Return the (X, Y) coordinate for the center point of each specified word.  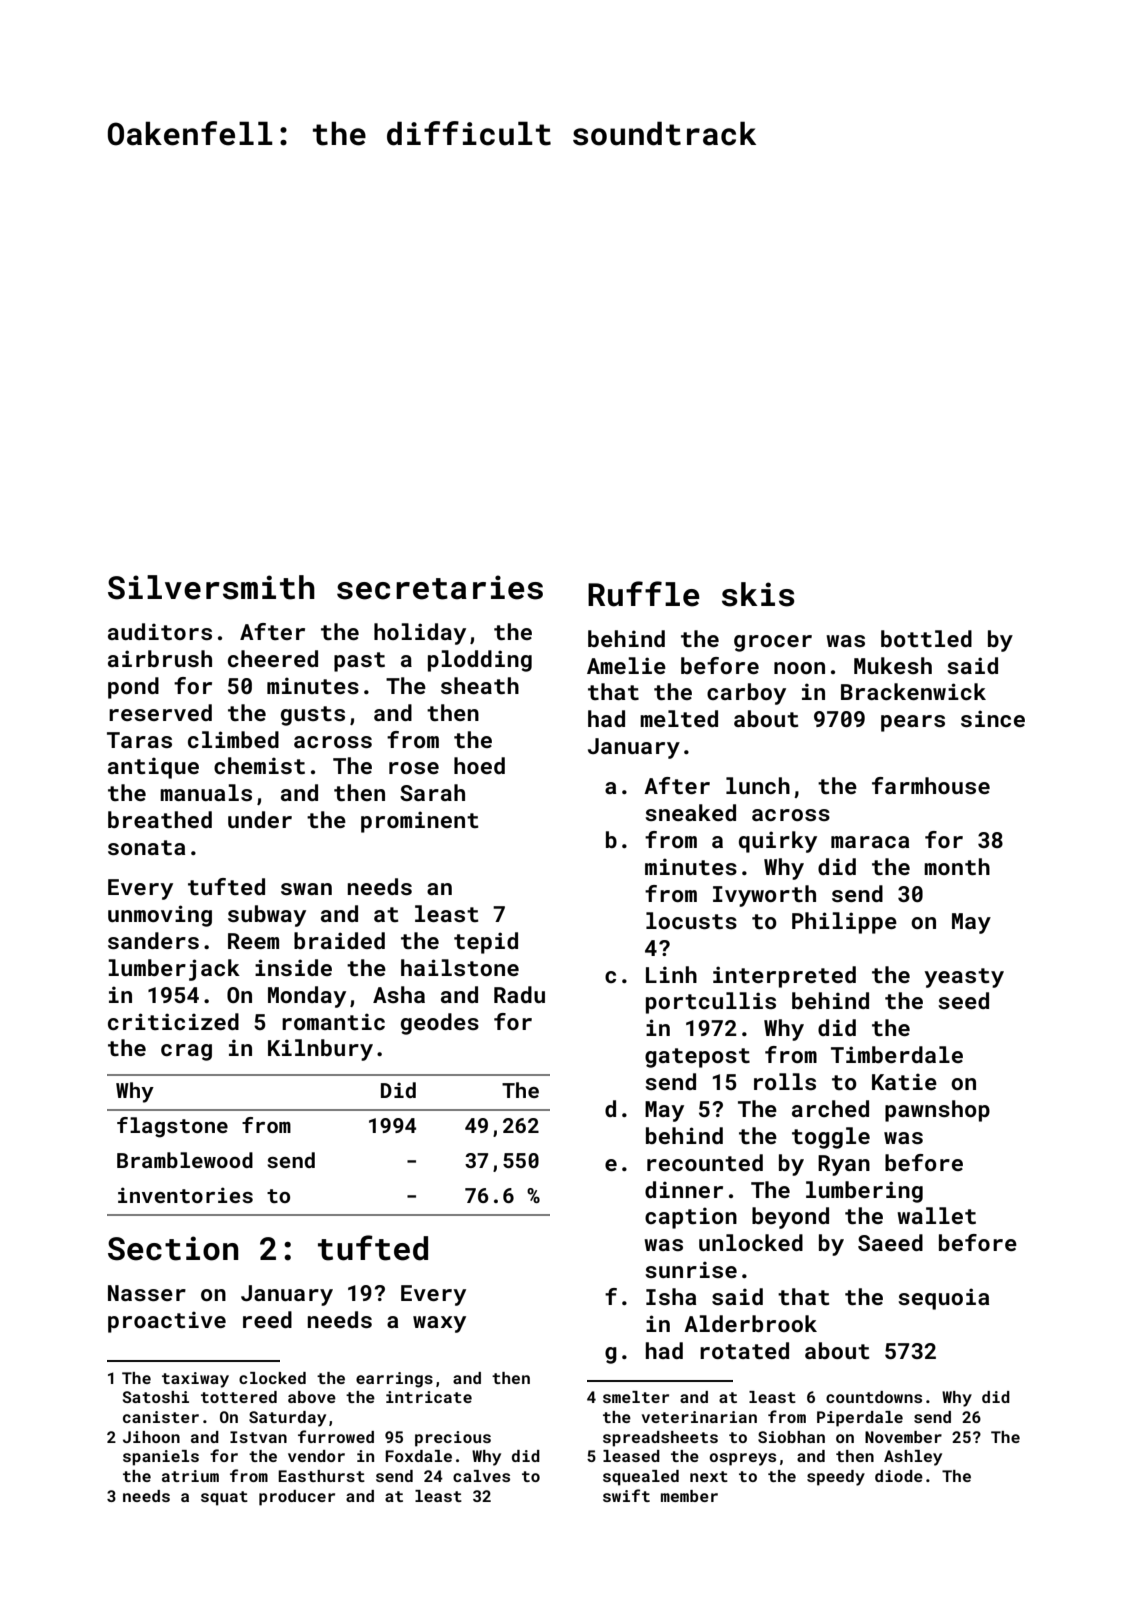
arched (830, 1108)
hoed (479, 765)
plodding (480, 661)
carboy (746, 694)
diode (899, 1476)
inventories (185, 1195)
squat (224, 1498)
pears (913, 723)
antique (153, 768)
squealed (641, 1478)
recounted (705, 1162)
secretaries (440, 587)
